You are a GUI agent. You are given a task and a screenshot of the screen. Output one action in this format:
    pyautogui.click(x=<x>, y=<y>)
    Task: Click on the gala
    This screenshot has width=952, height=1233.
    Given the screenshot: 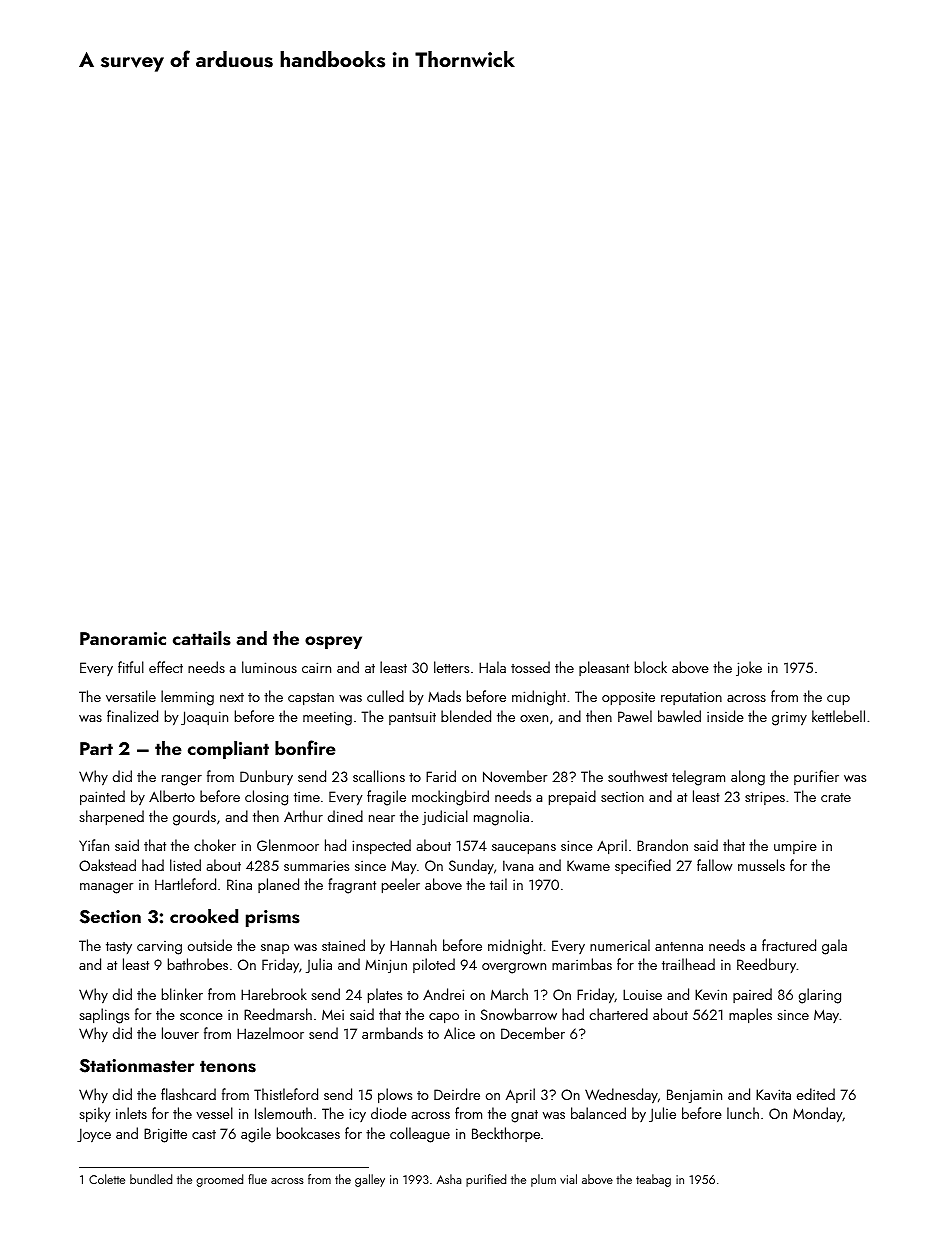 What is the action you would take?
    pyautogui.click(x=834, y=947)
